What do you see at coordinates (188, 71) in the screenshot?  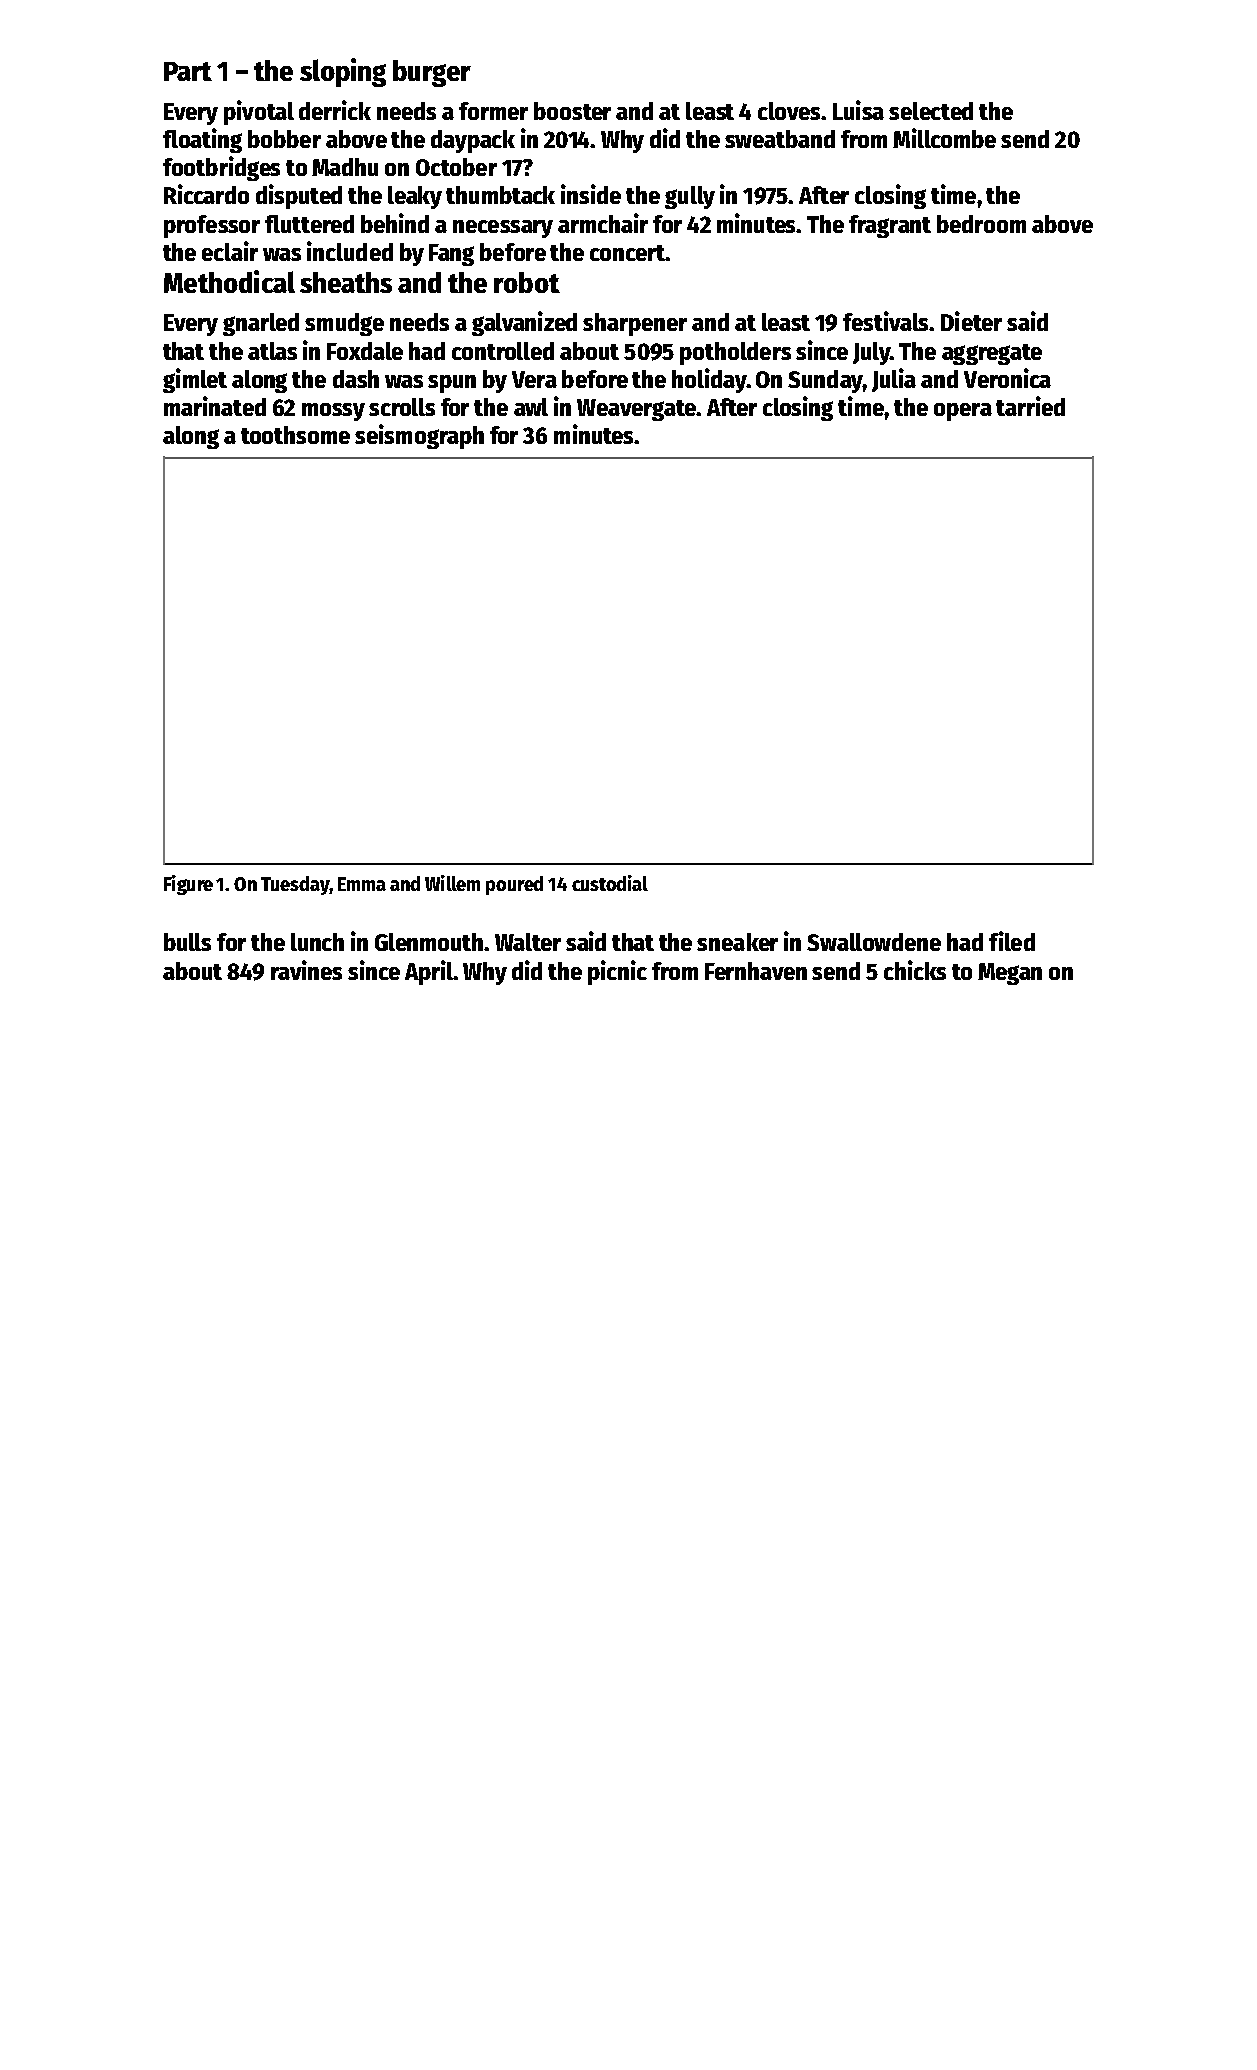 I see `Part` at bounding box center [188, 71].
